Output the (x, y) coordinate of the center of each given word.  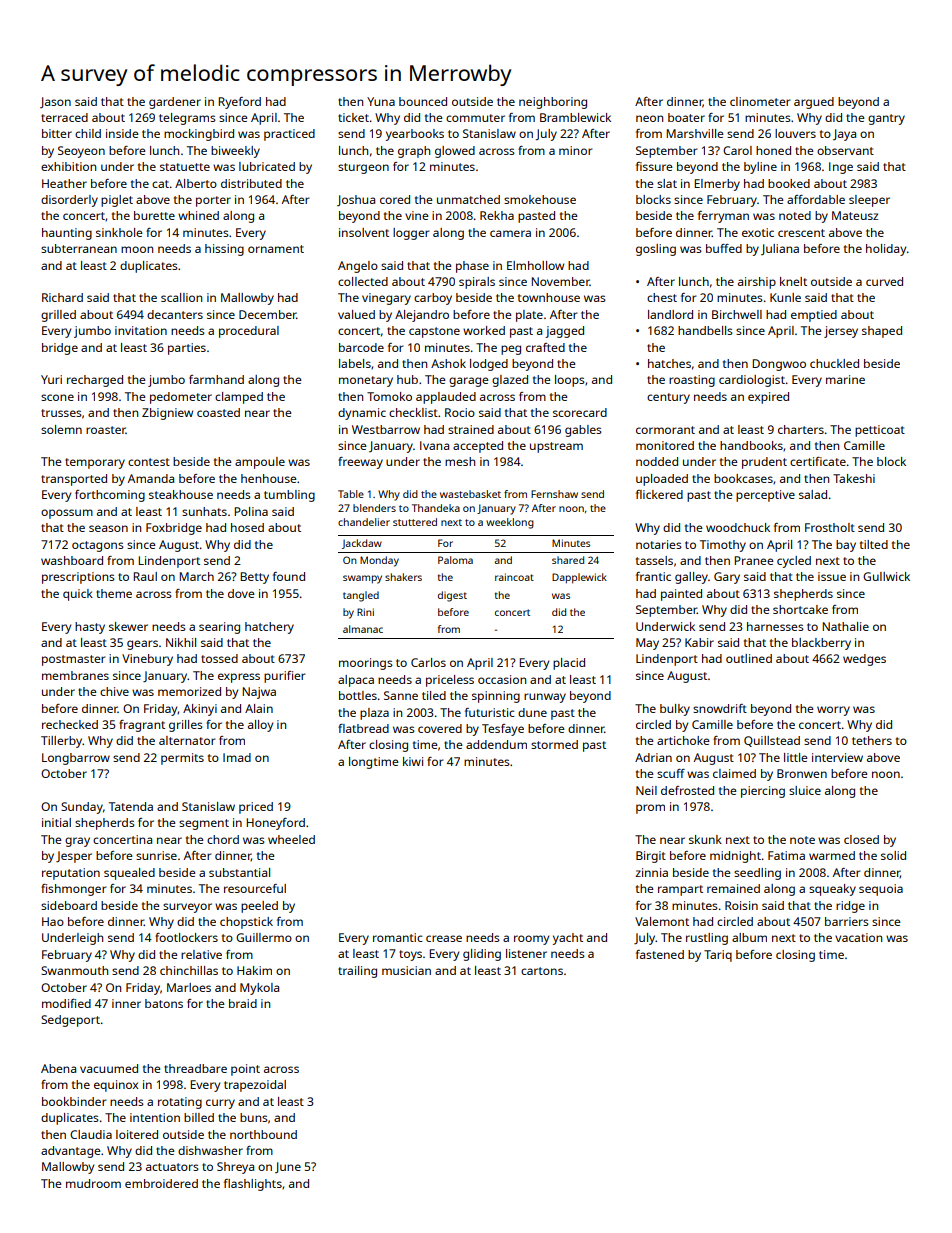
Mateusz (855, 215)
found (289, 576)
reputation (71, 874)
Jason (55, 102)
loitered (137, 1134)
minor (575, 150)
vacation (858, 937)
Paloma (455, 560)
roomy (531, 940)
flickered (659, 494)
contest (149, 462)
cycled (794, 562)
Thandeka (436, 508)
